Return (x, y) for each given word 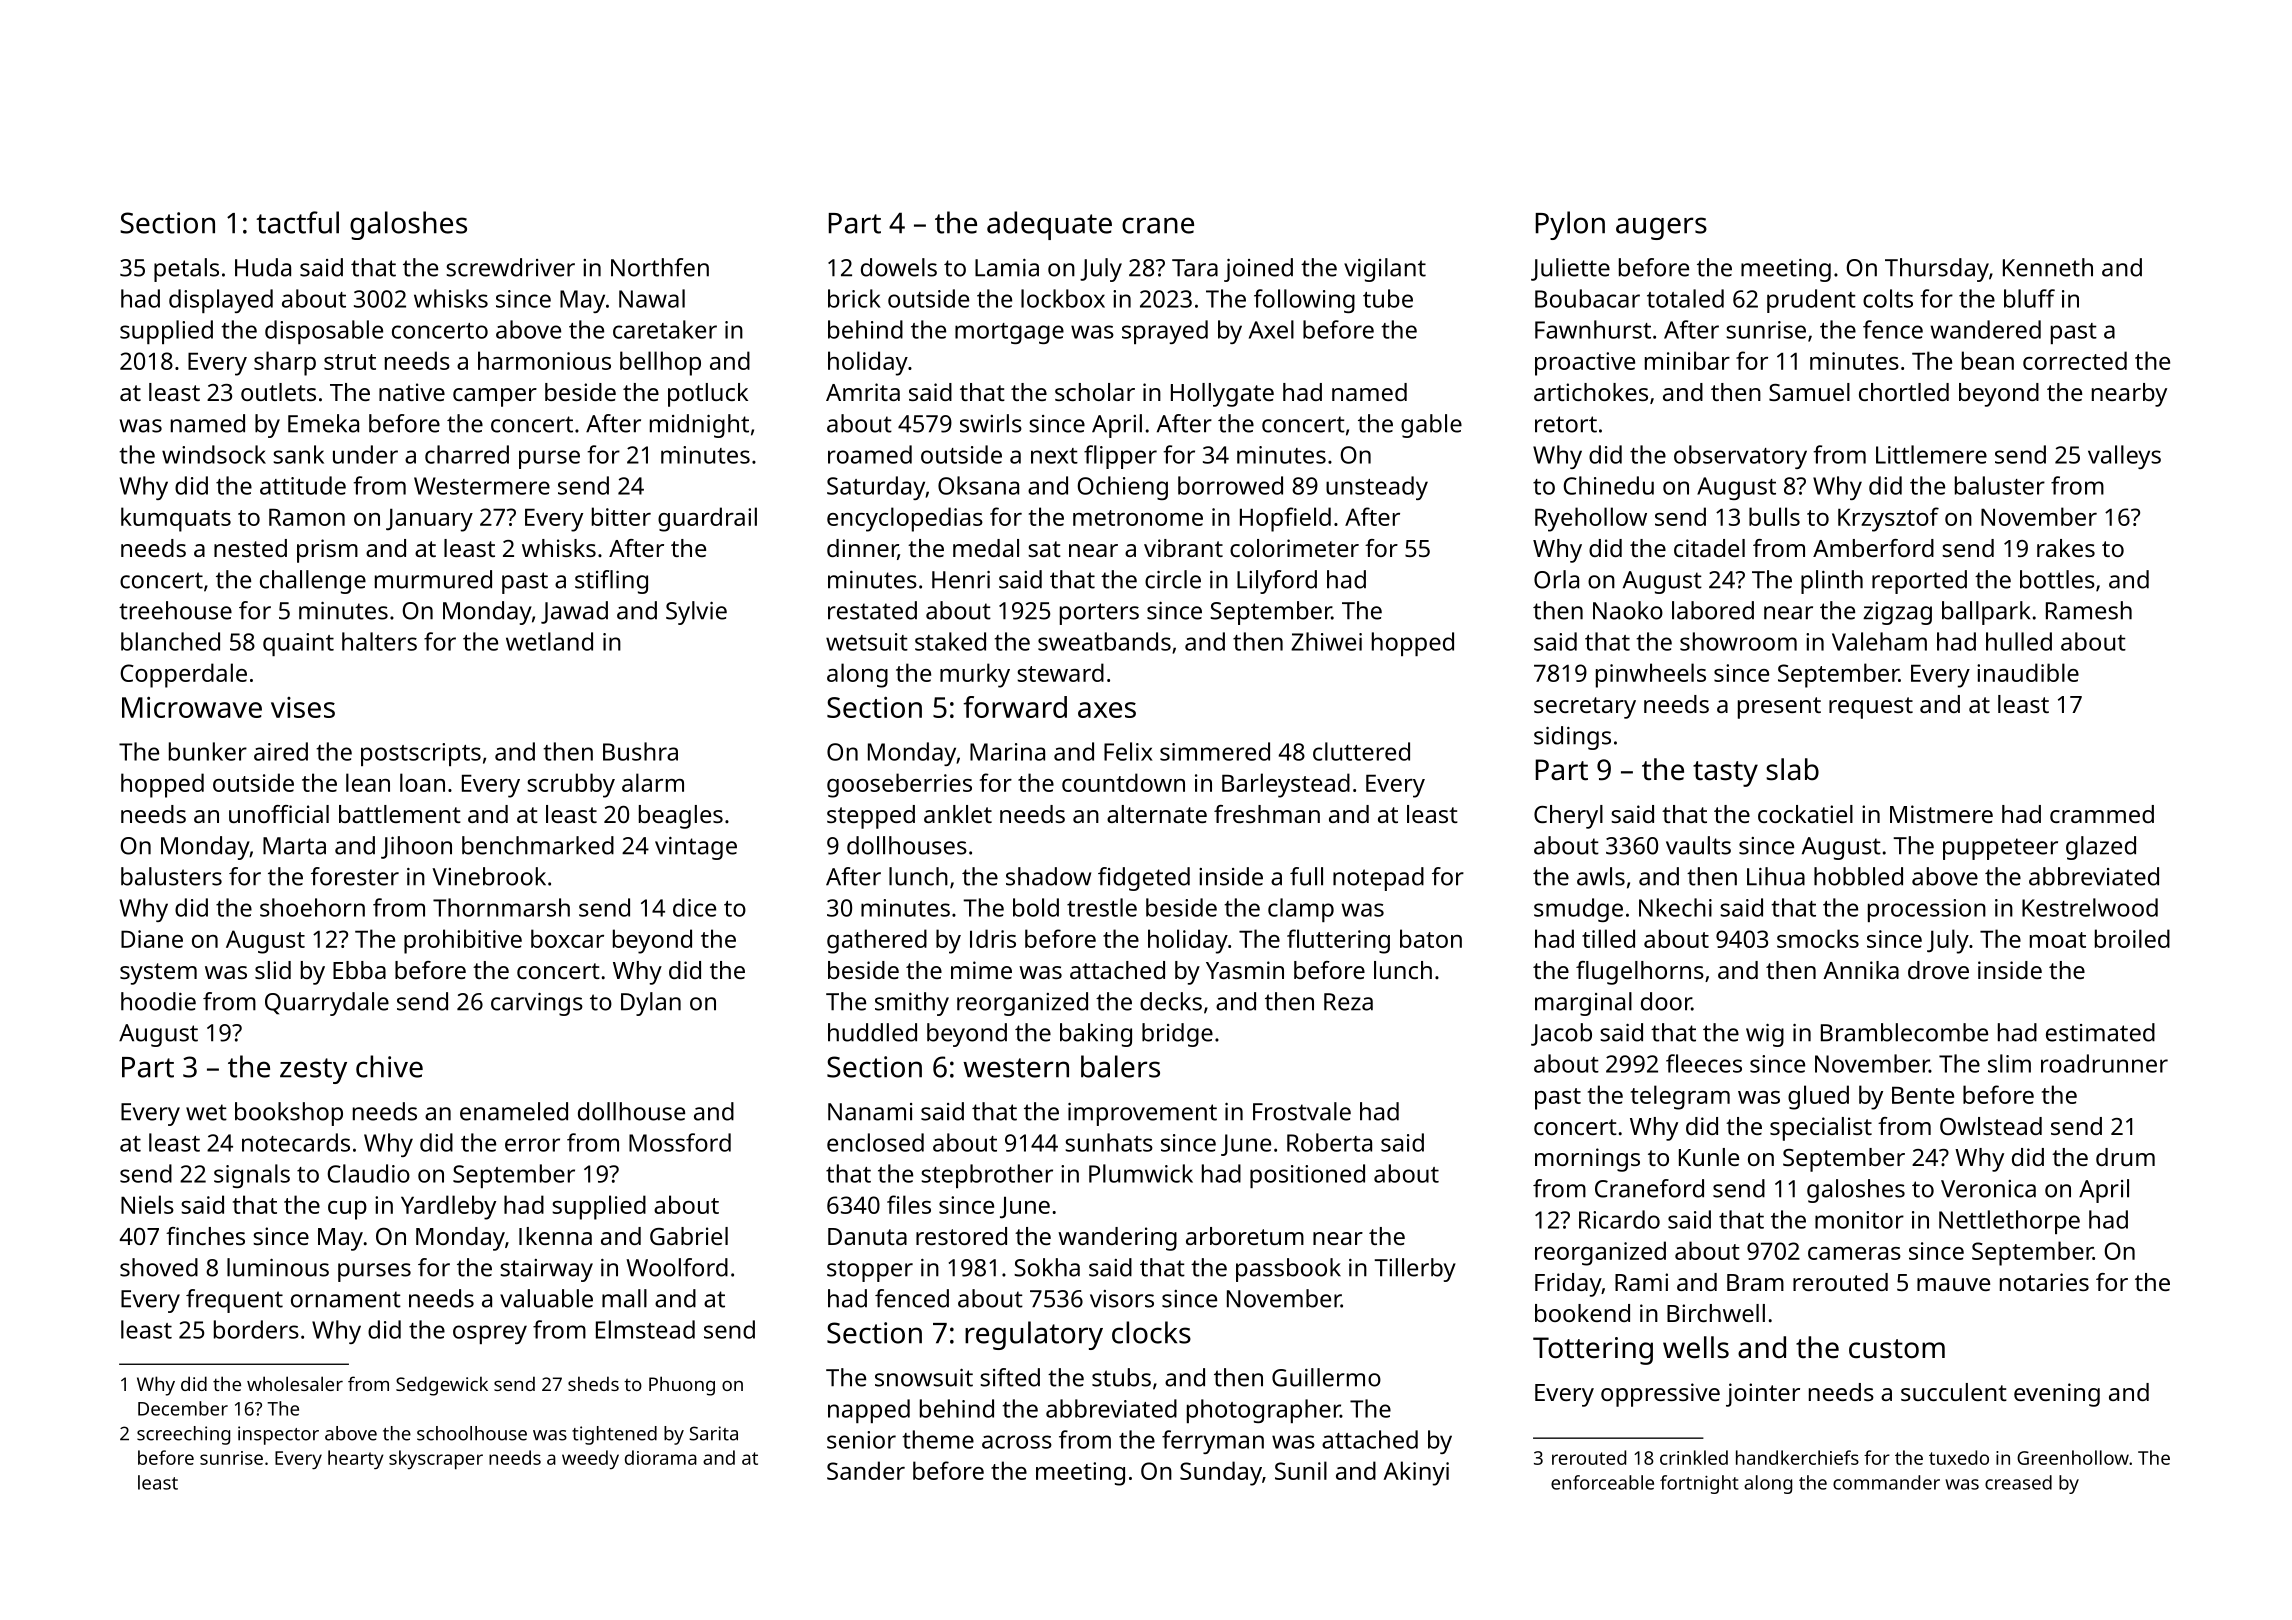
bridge (1177, 1035)
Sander (866, 1470)
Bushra (640, 751)
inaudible (2028, 672)
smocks (1818, 938)
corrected (2075, 360)
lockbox (1063, 298)
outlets (278, 392)
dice (694, 907)
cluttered (1361, 751)
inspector (278, 1435)
